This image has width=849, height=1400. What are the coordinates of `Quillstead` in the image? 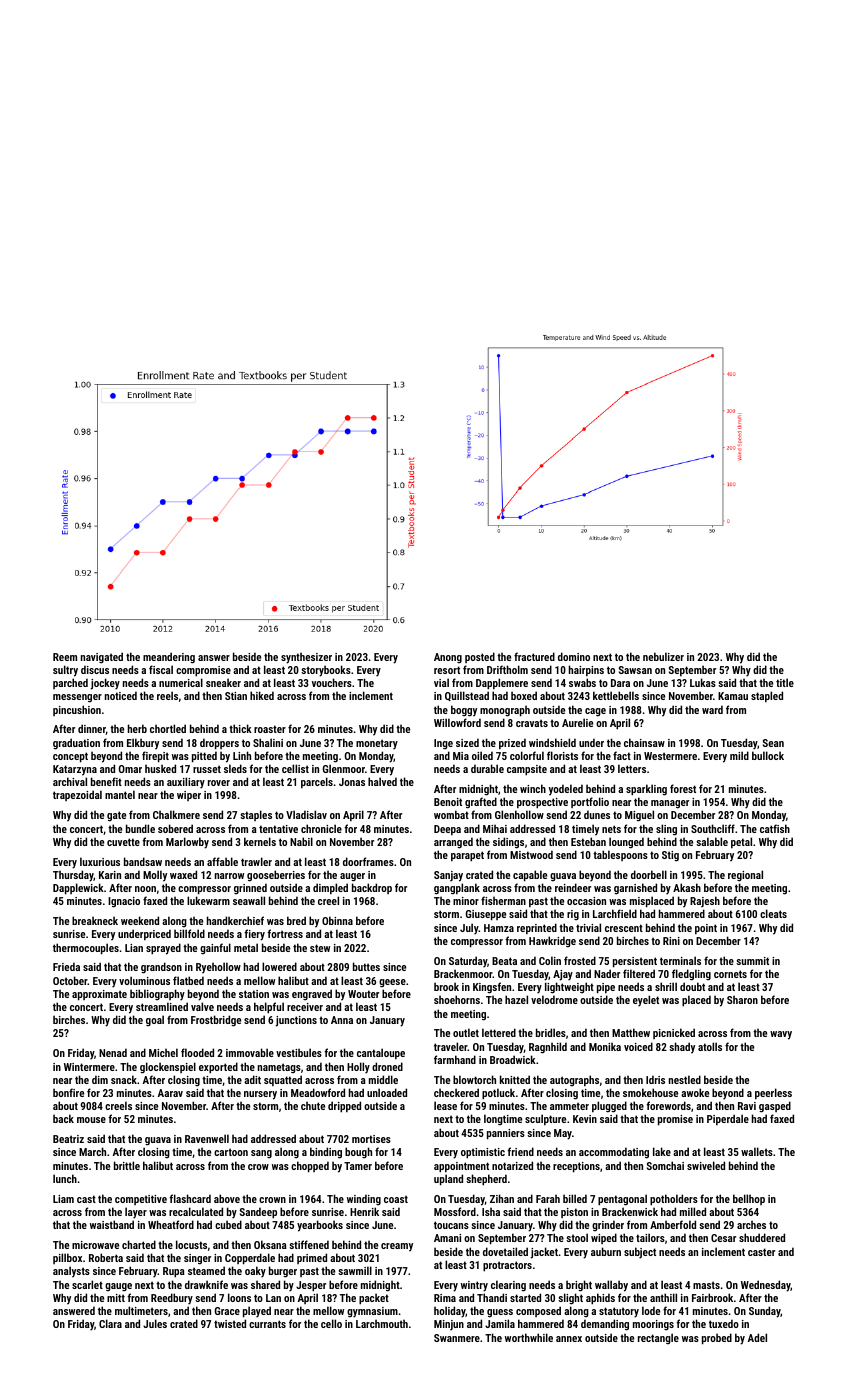 It's located at (467, 696).
